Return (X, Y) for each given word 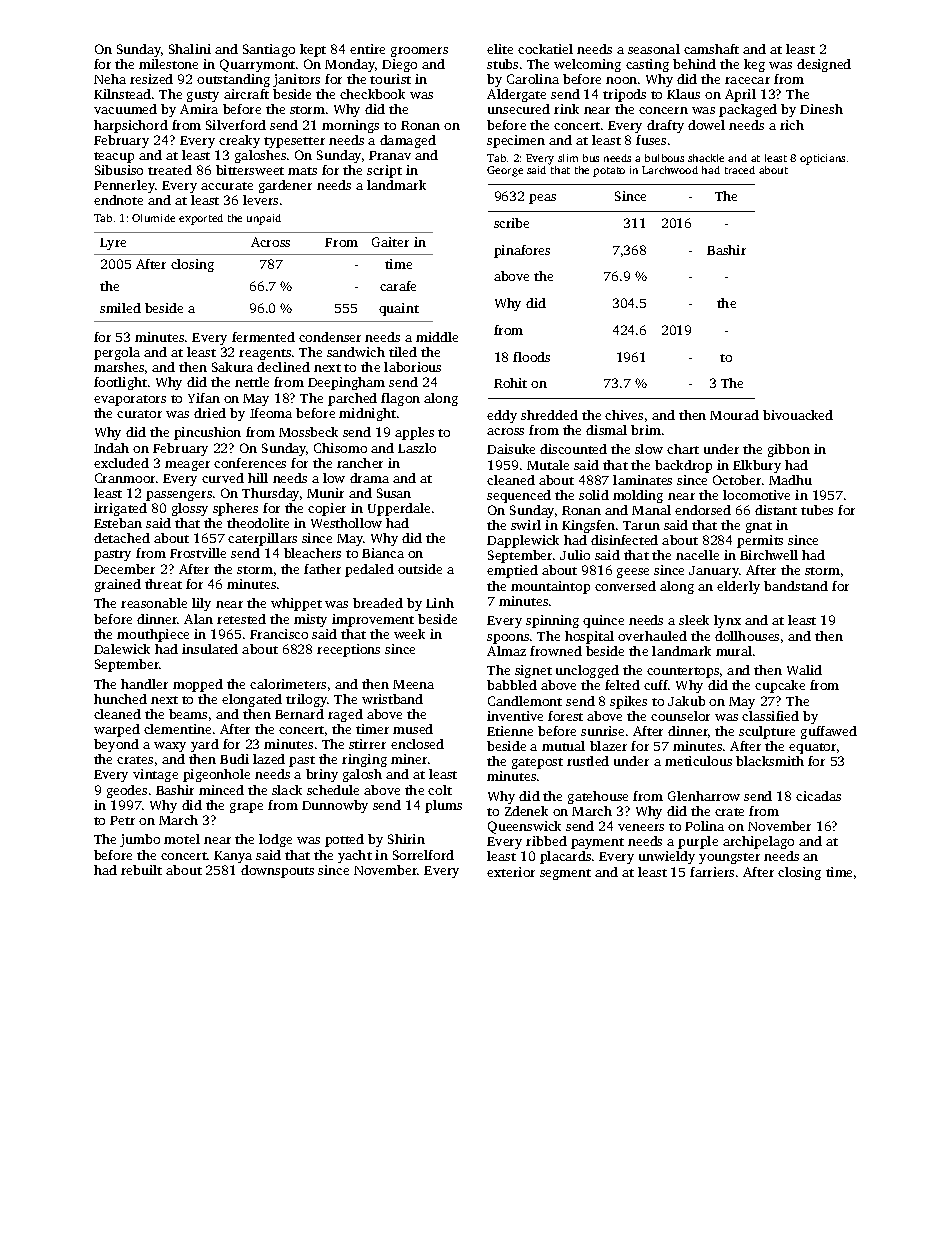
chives (624, 415)
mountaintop (550, 587)
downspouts (277, 871)
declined (283, 367)
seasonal (654, 49)
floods (531, 357)
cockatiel (545, 49)
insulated (210, 649)
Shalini (190, 49)
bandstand (796, 586)
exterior (511, 872)
